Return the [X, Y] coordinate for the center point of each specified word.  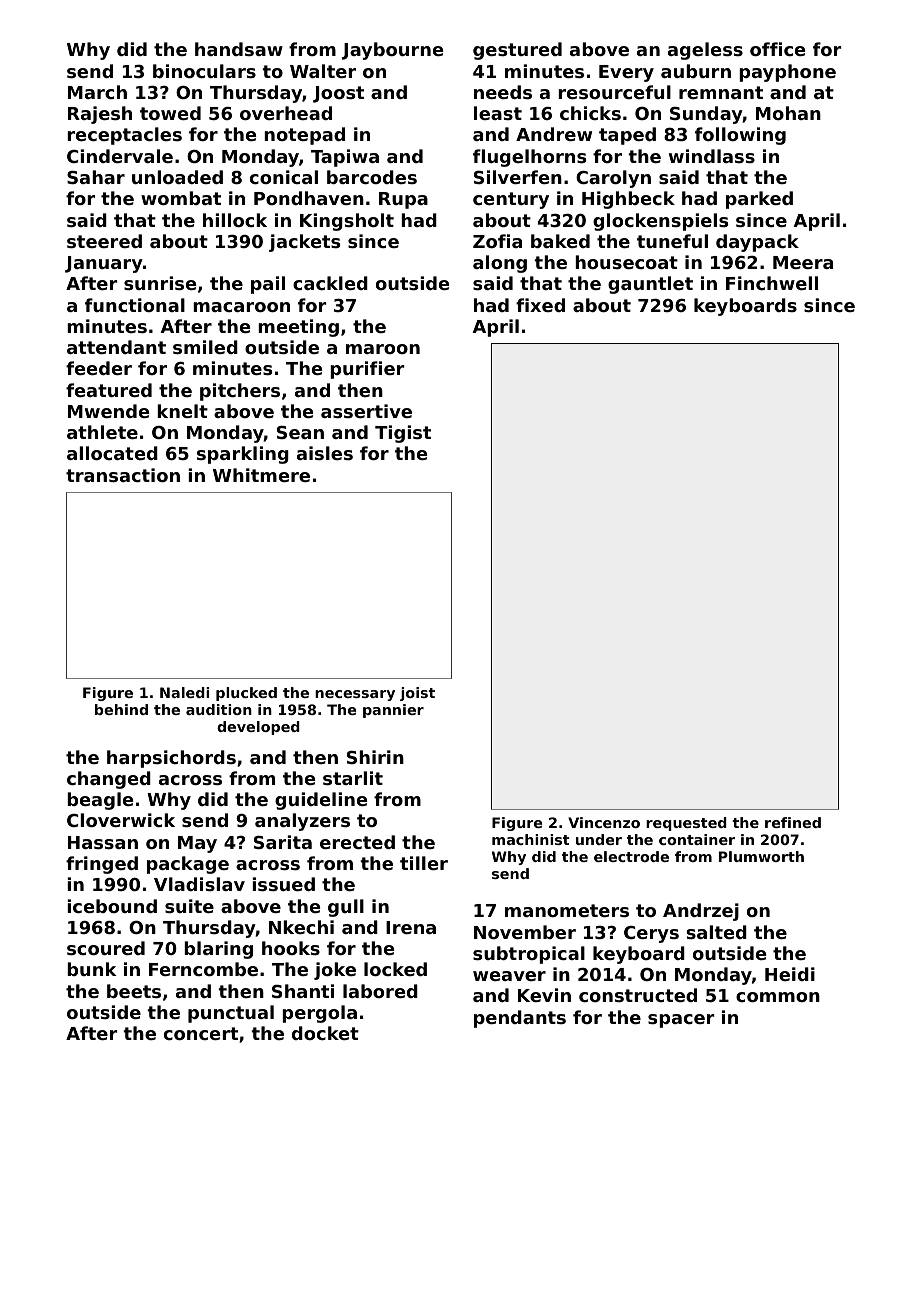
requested [686, 824]
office [777, 49]
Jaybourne [392, 51]
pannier [393, 711]
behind [121, 709]
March [97, 92]
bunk [92, 969]
